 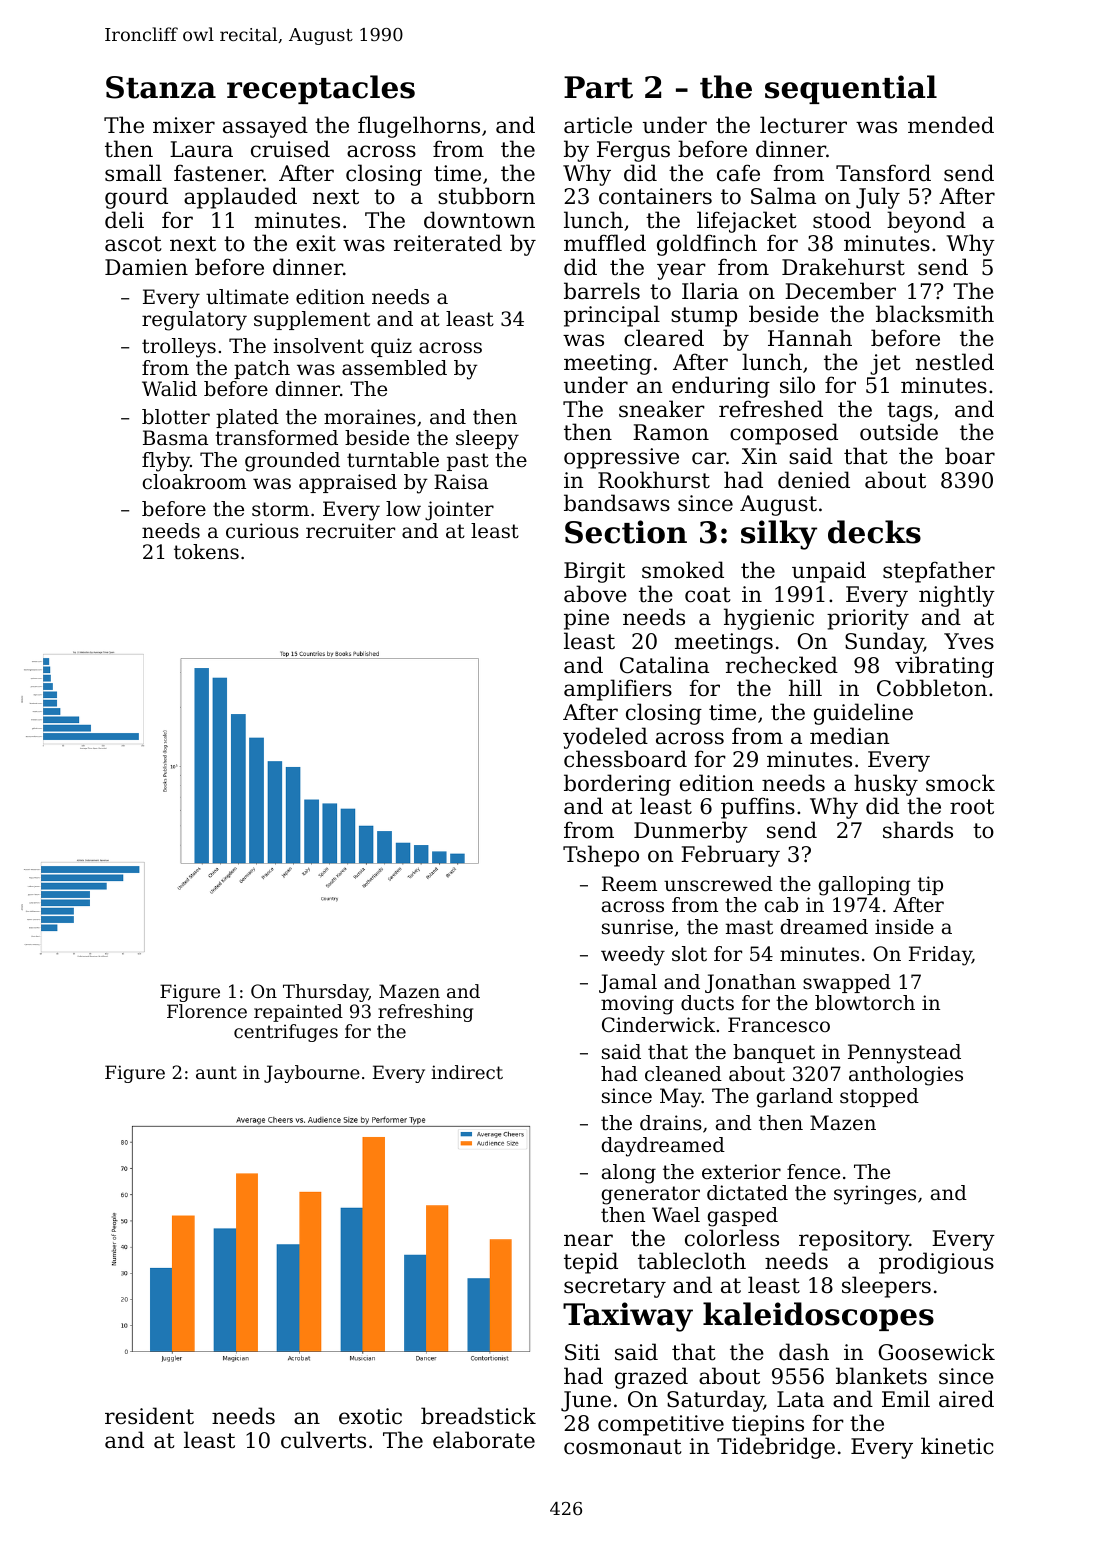 I want to click on sequential, so click(x=851, y=89).
